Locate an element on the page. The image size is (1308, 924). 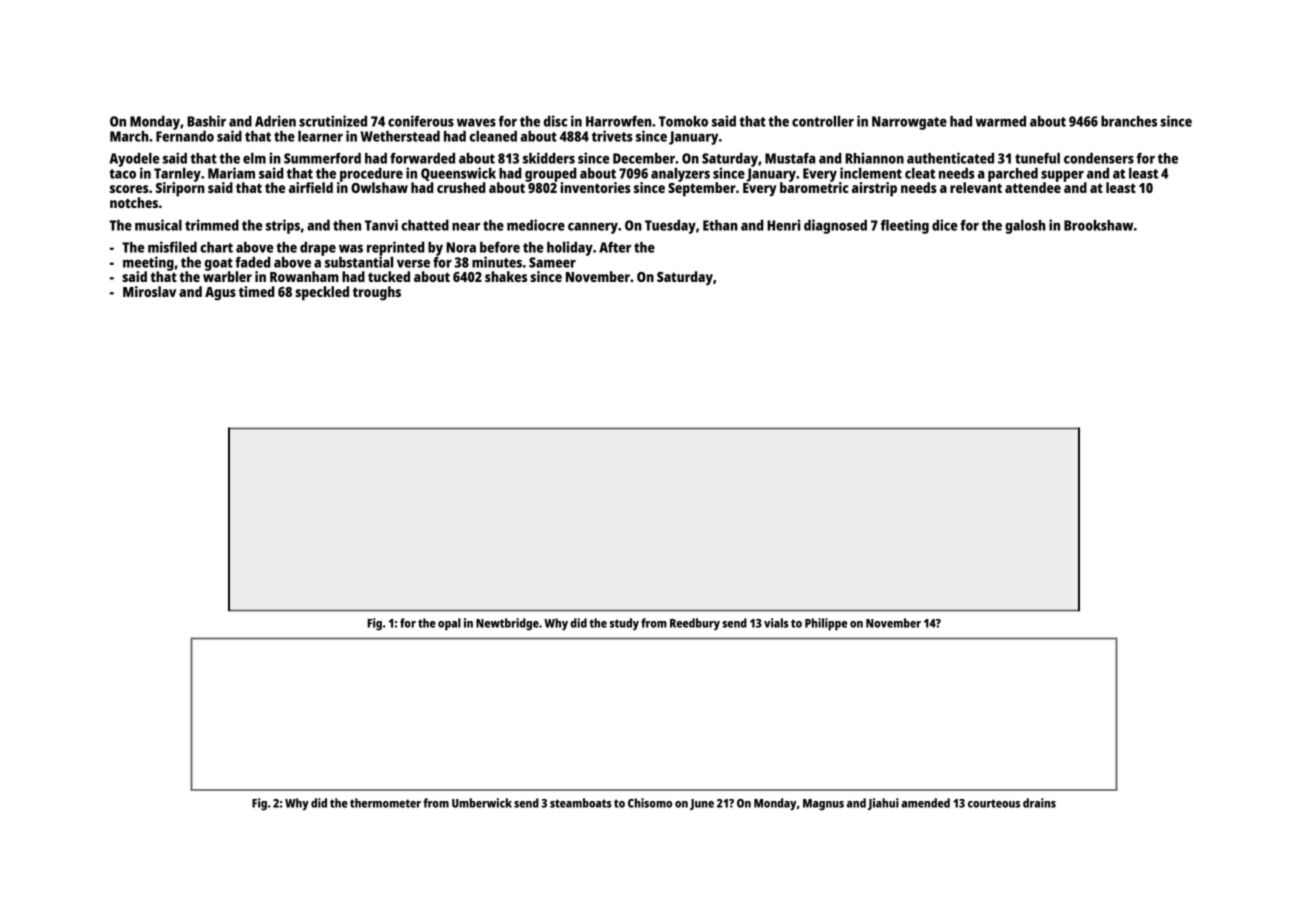
Chisomo is located at coordinates (650, 803).
